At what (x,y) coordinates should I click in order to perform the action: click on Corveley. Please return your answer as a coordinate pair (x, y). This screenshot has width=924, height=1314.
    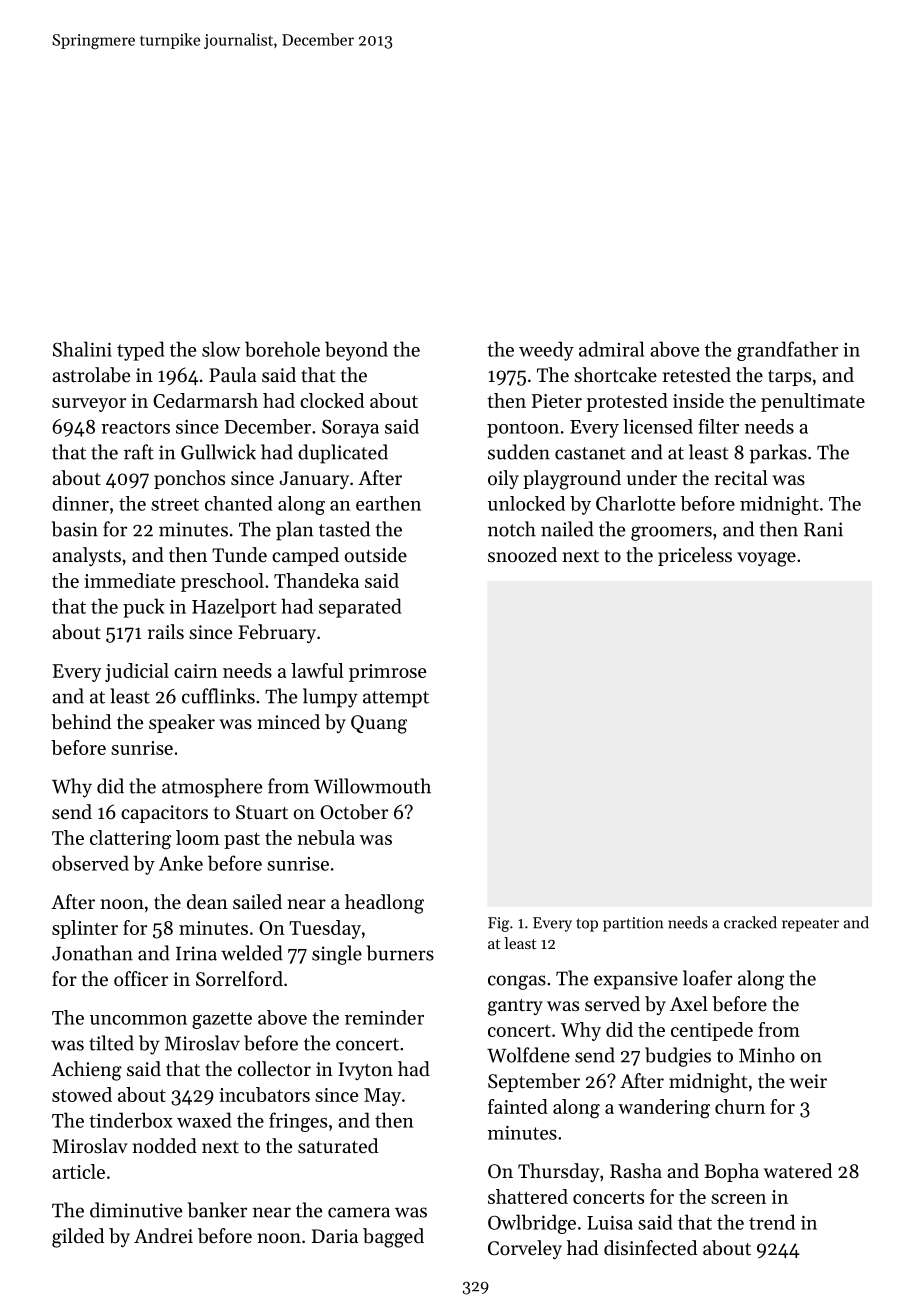
    Looking at the image, I should click on (525, 1249).
